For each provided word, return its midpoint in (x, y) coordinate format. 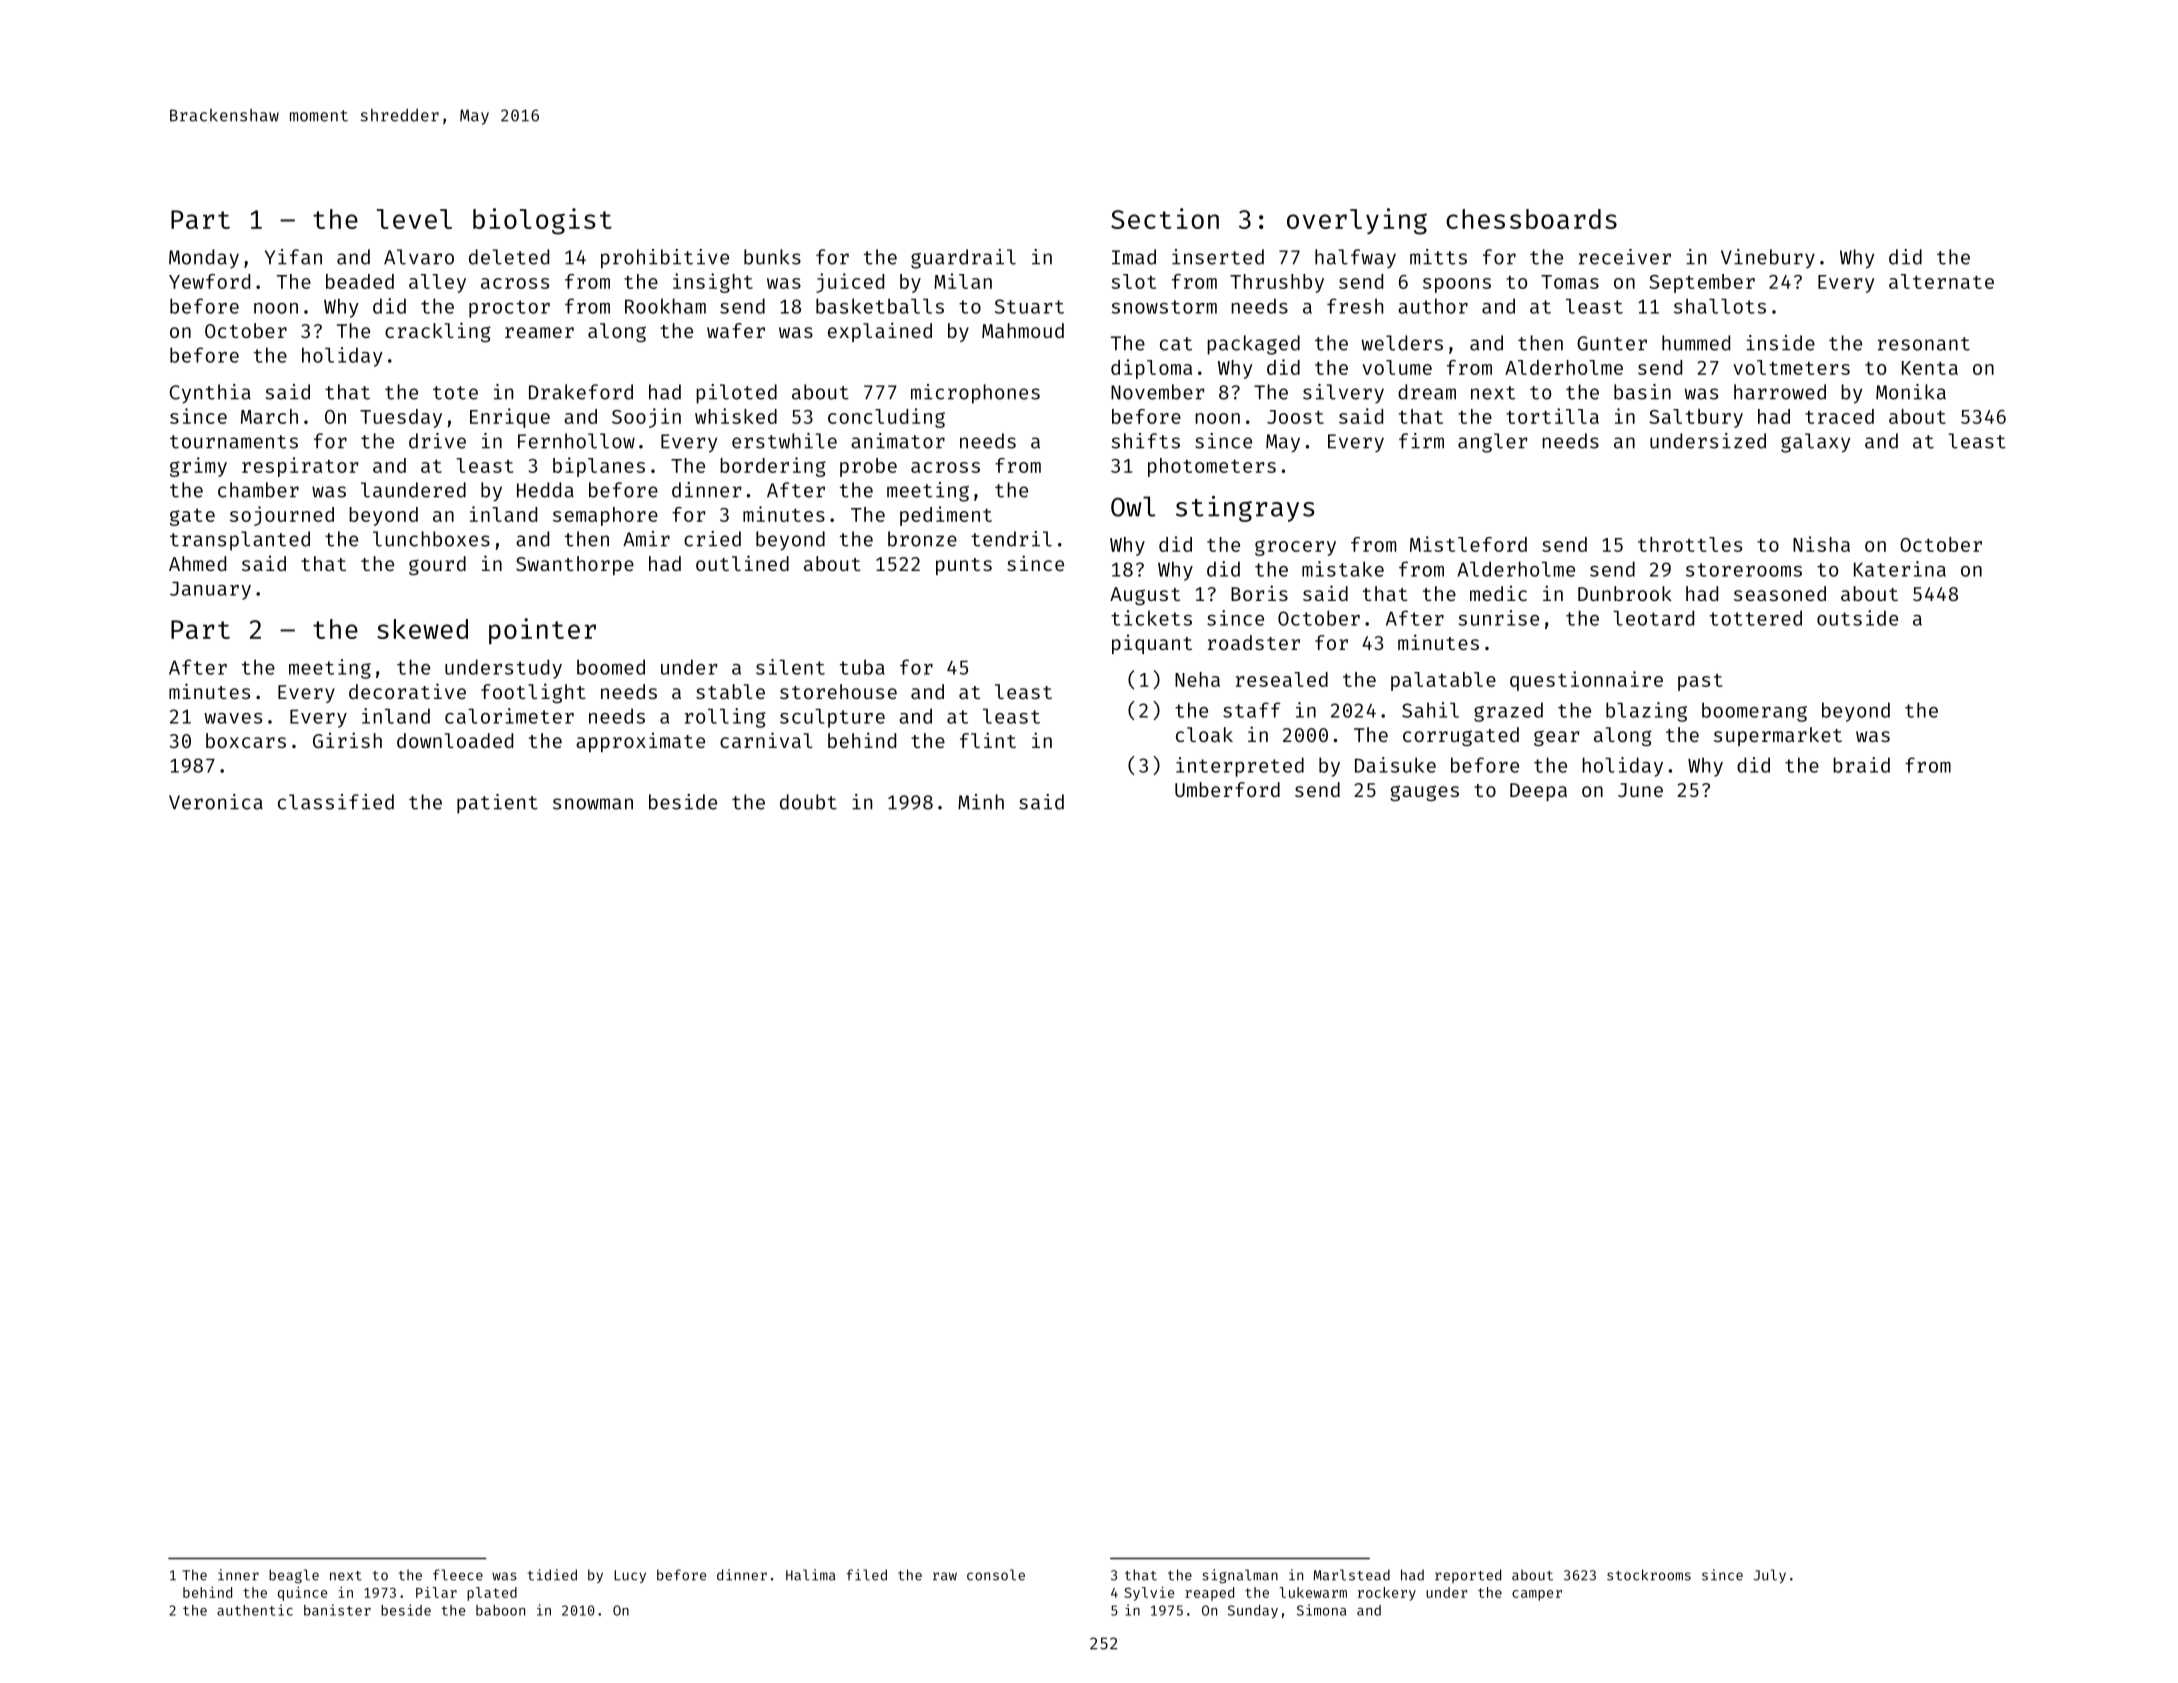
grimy (198, 467)
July (1770, 1576)
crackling (438, 332)
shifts (1146, 441)
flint (988, 740)
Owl (1133, 506)
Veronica (216, 802)
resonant (1924, 344)
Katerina (1900, 569)
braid (1861, 765)
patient (497, 804)
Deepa (1538, 792)
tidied (552, 1575)
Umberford (1227, 789)
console (996, 1575)
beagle (294, 1576)
